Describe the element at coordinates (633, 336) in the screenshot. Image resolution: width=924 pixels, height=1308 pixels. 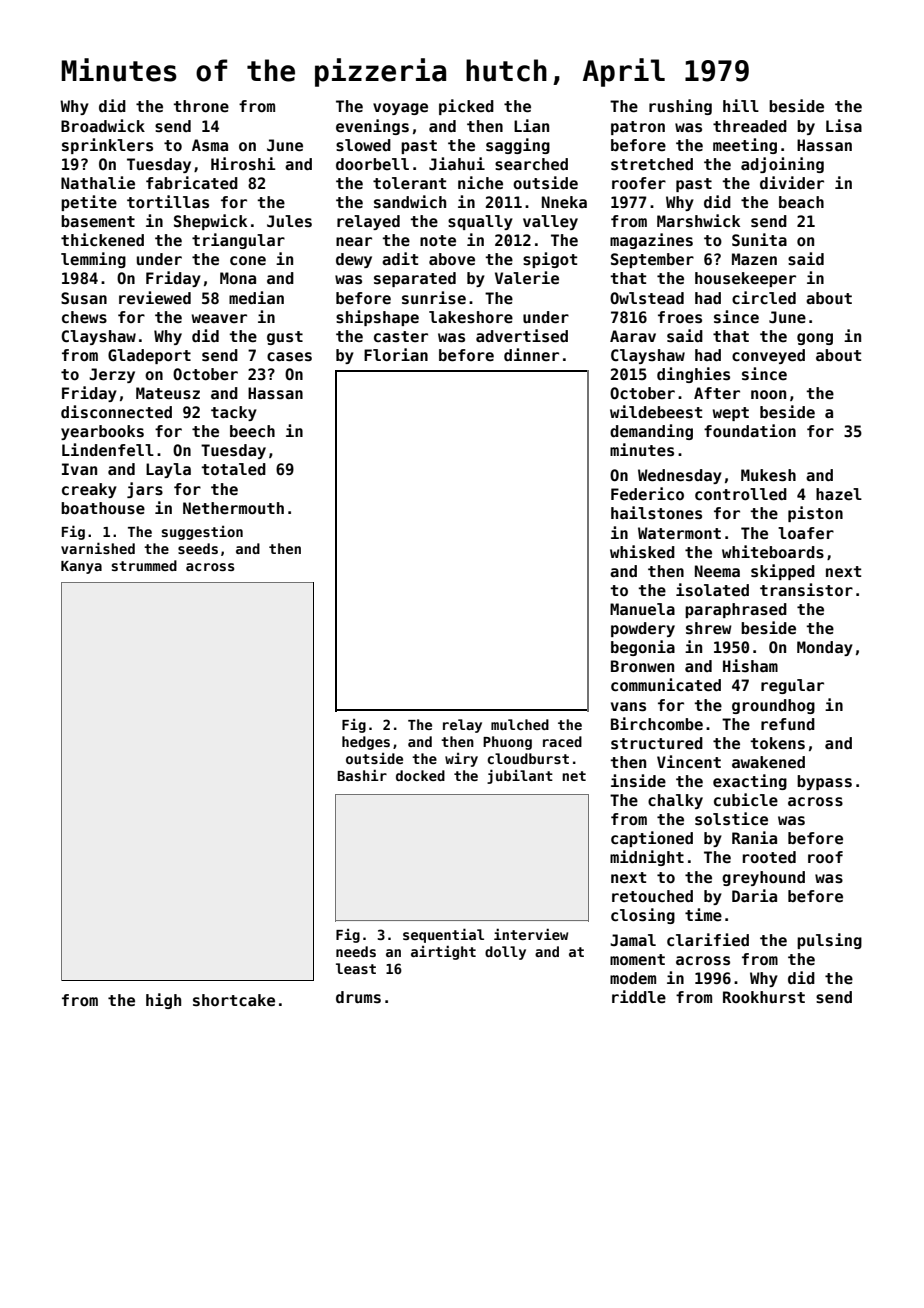
I see `Aarav` at that location.
